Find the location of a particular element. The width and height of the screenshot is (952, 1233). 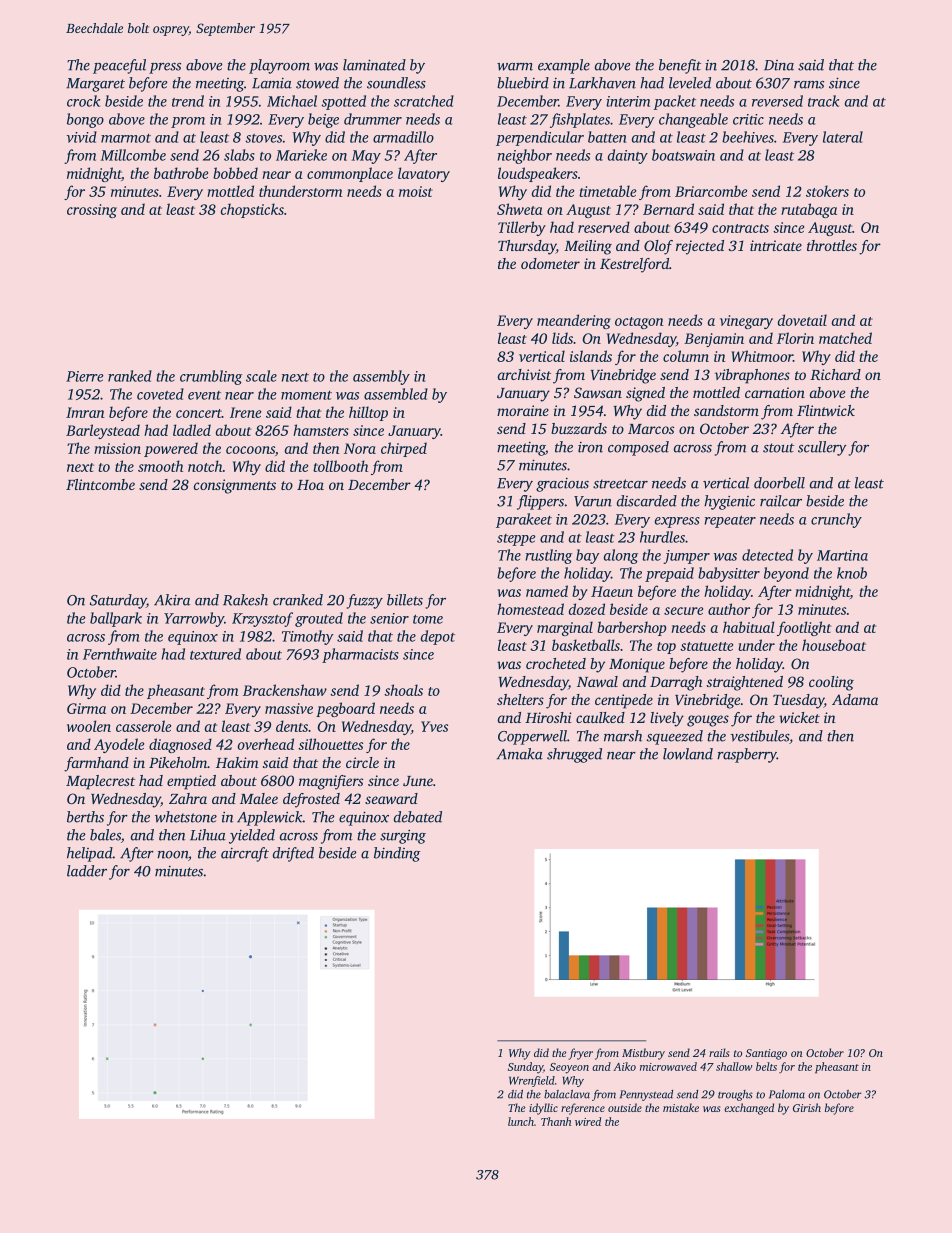

consignments is located at coordinates (235, 486).
